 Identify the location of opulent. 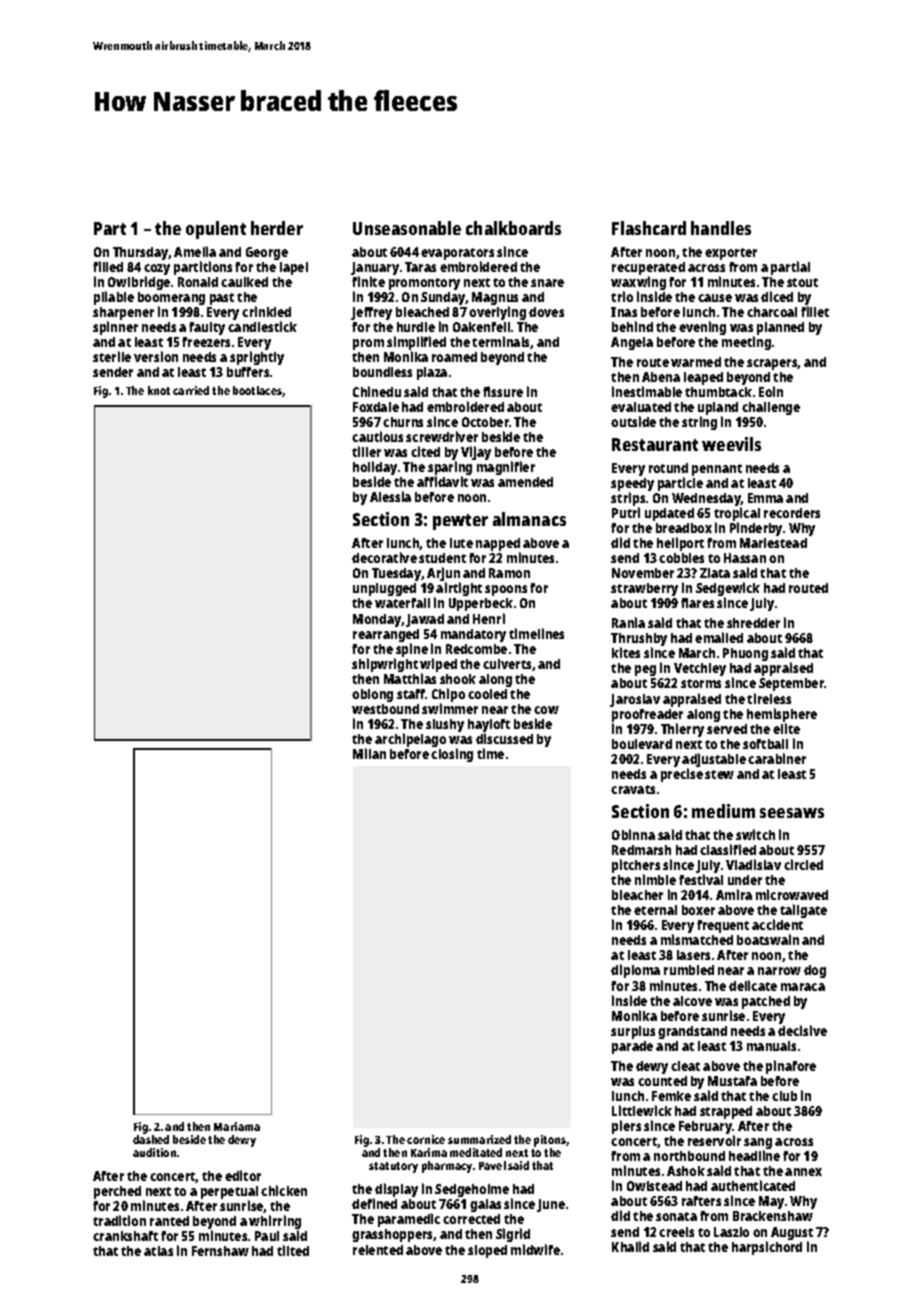
(216, 230).
